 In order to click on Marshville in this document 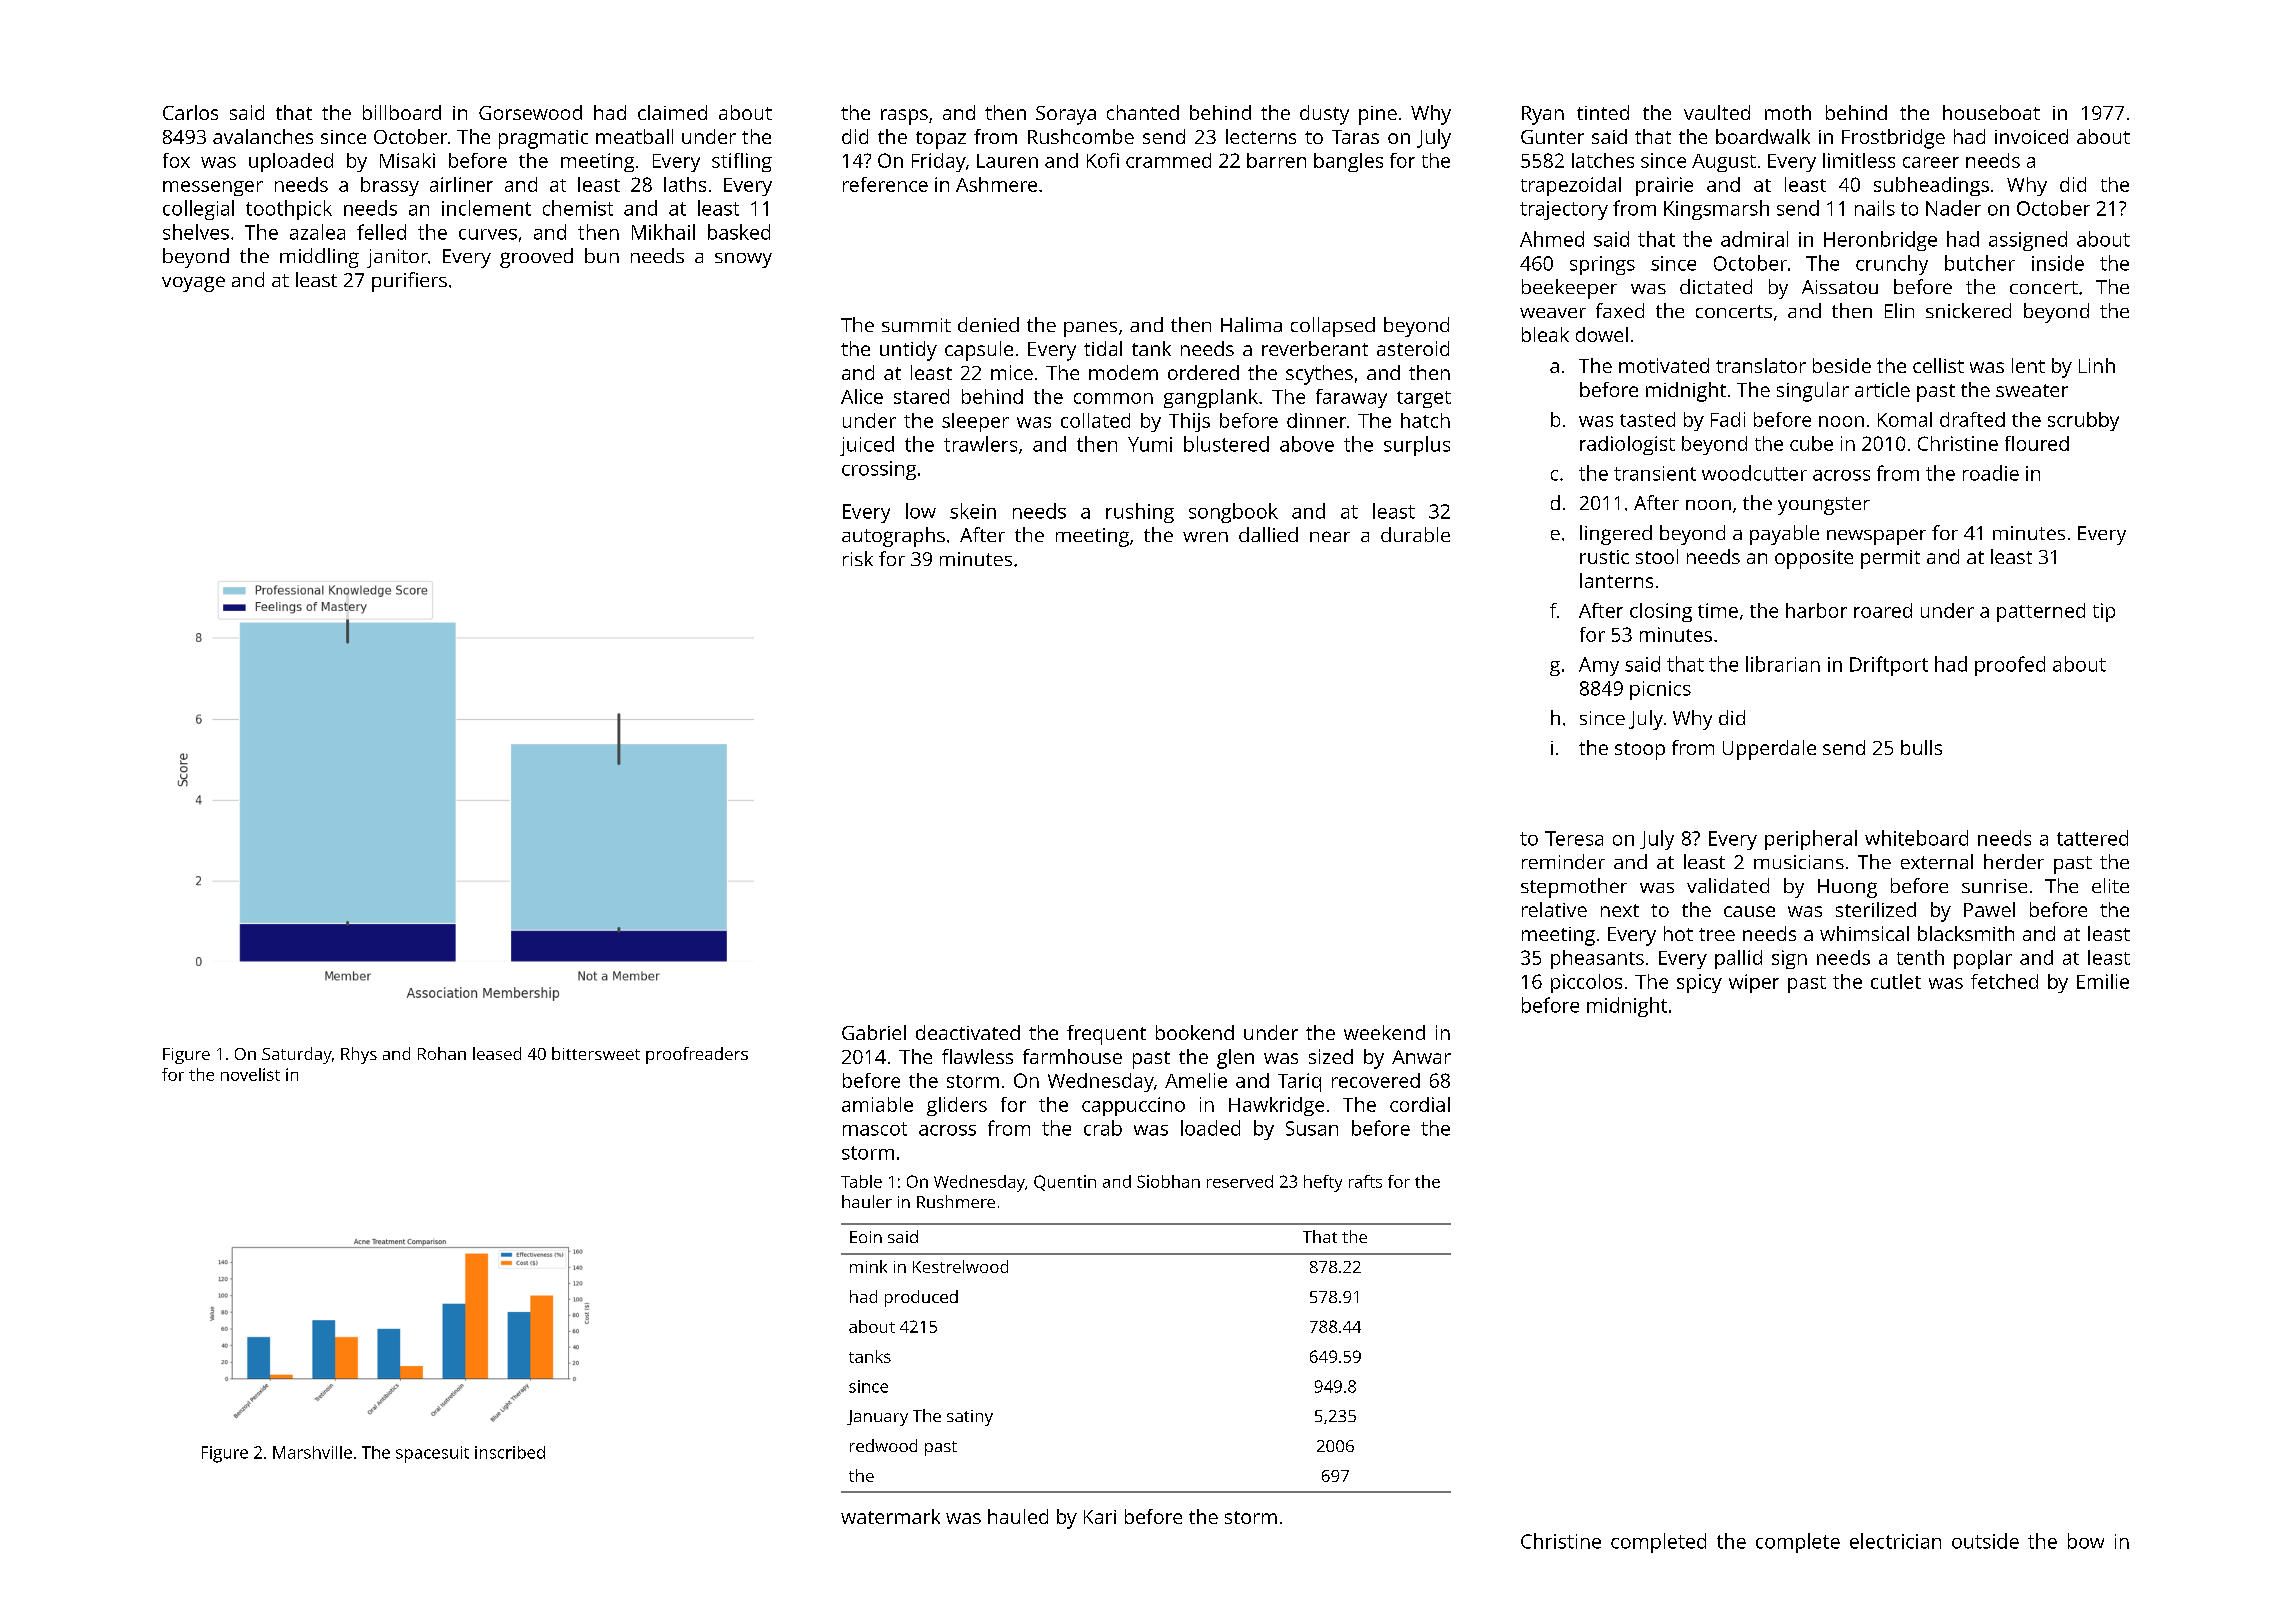, I will do `click(312, 1452)`.
